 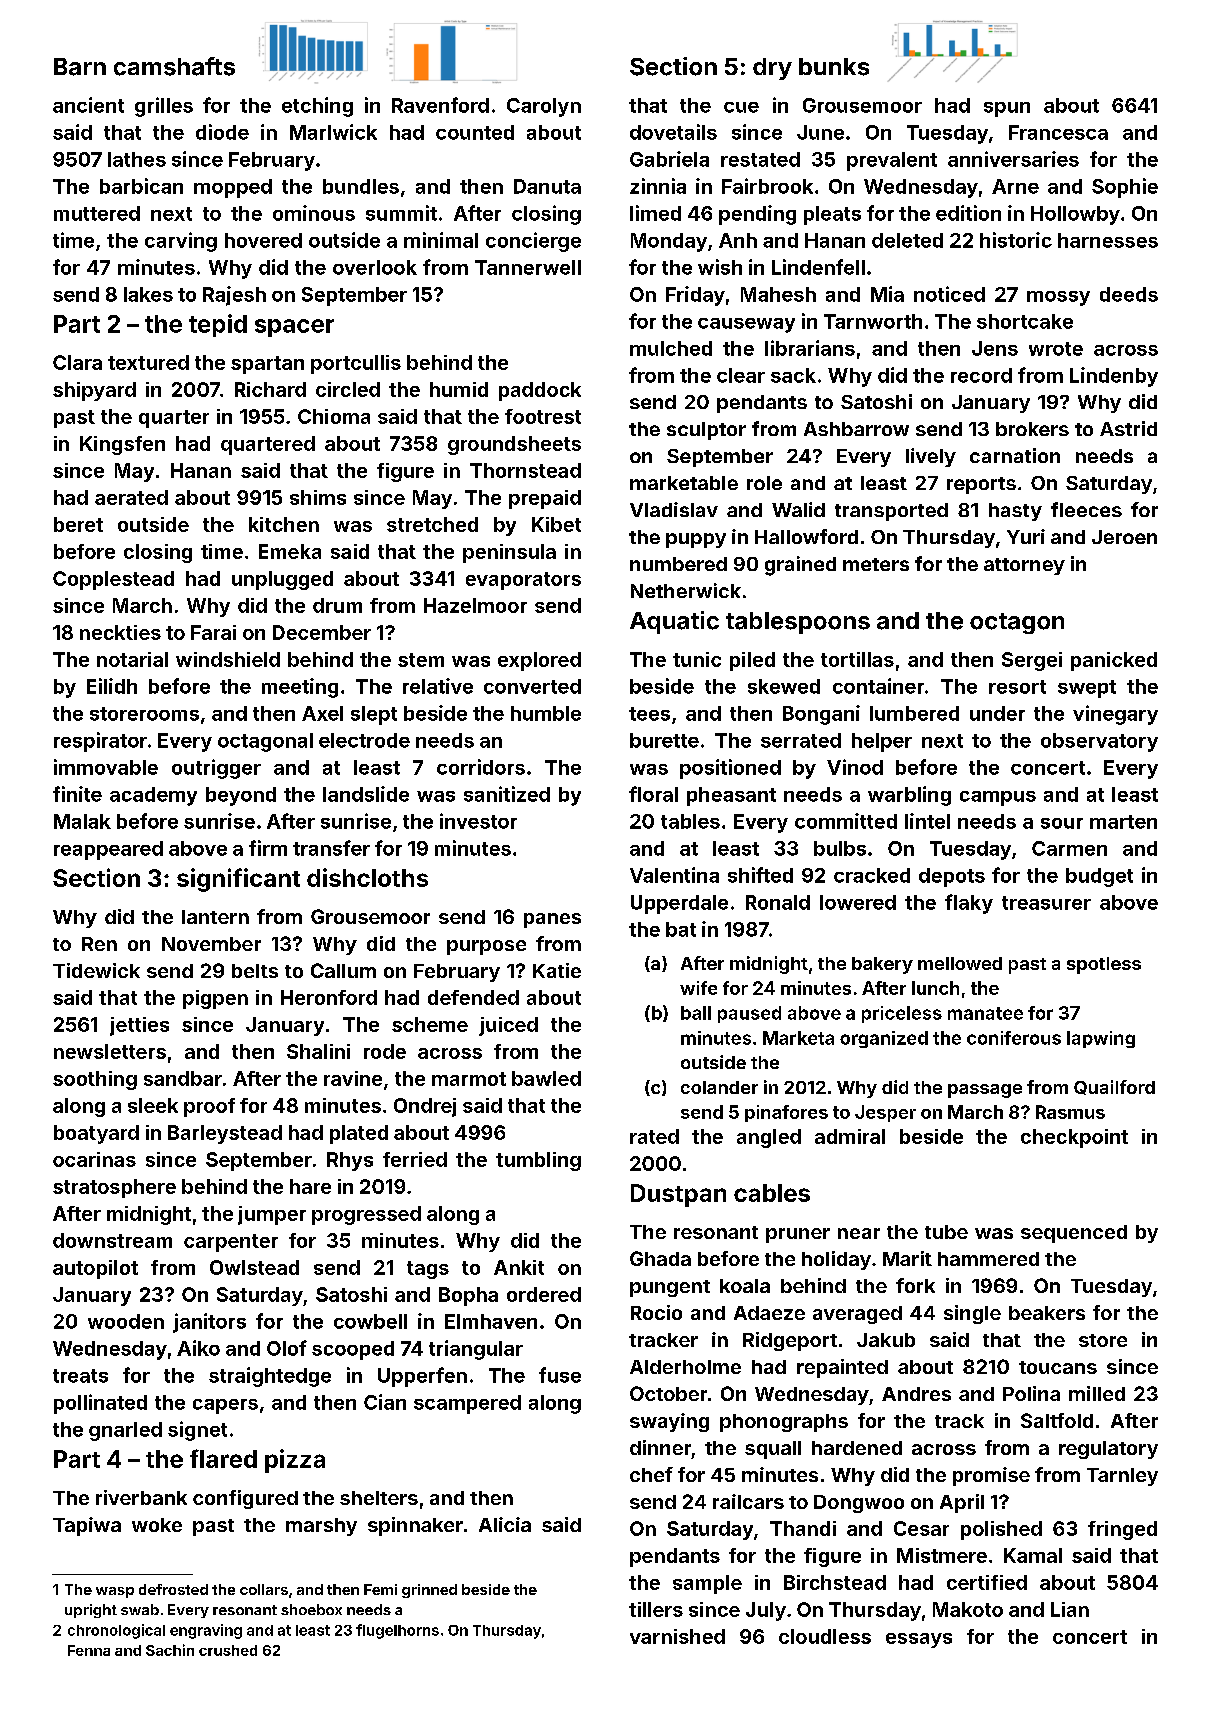 What do you see at coordinates (174, 66) in the document?
I see `camshafts` at bounding box center [174, 66].
